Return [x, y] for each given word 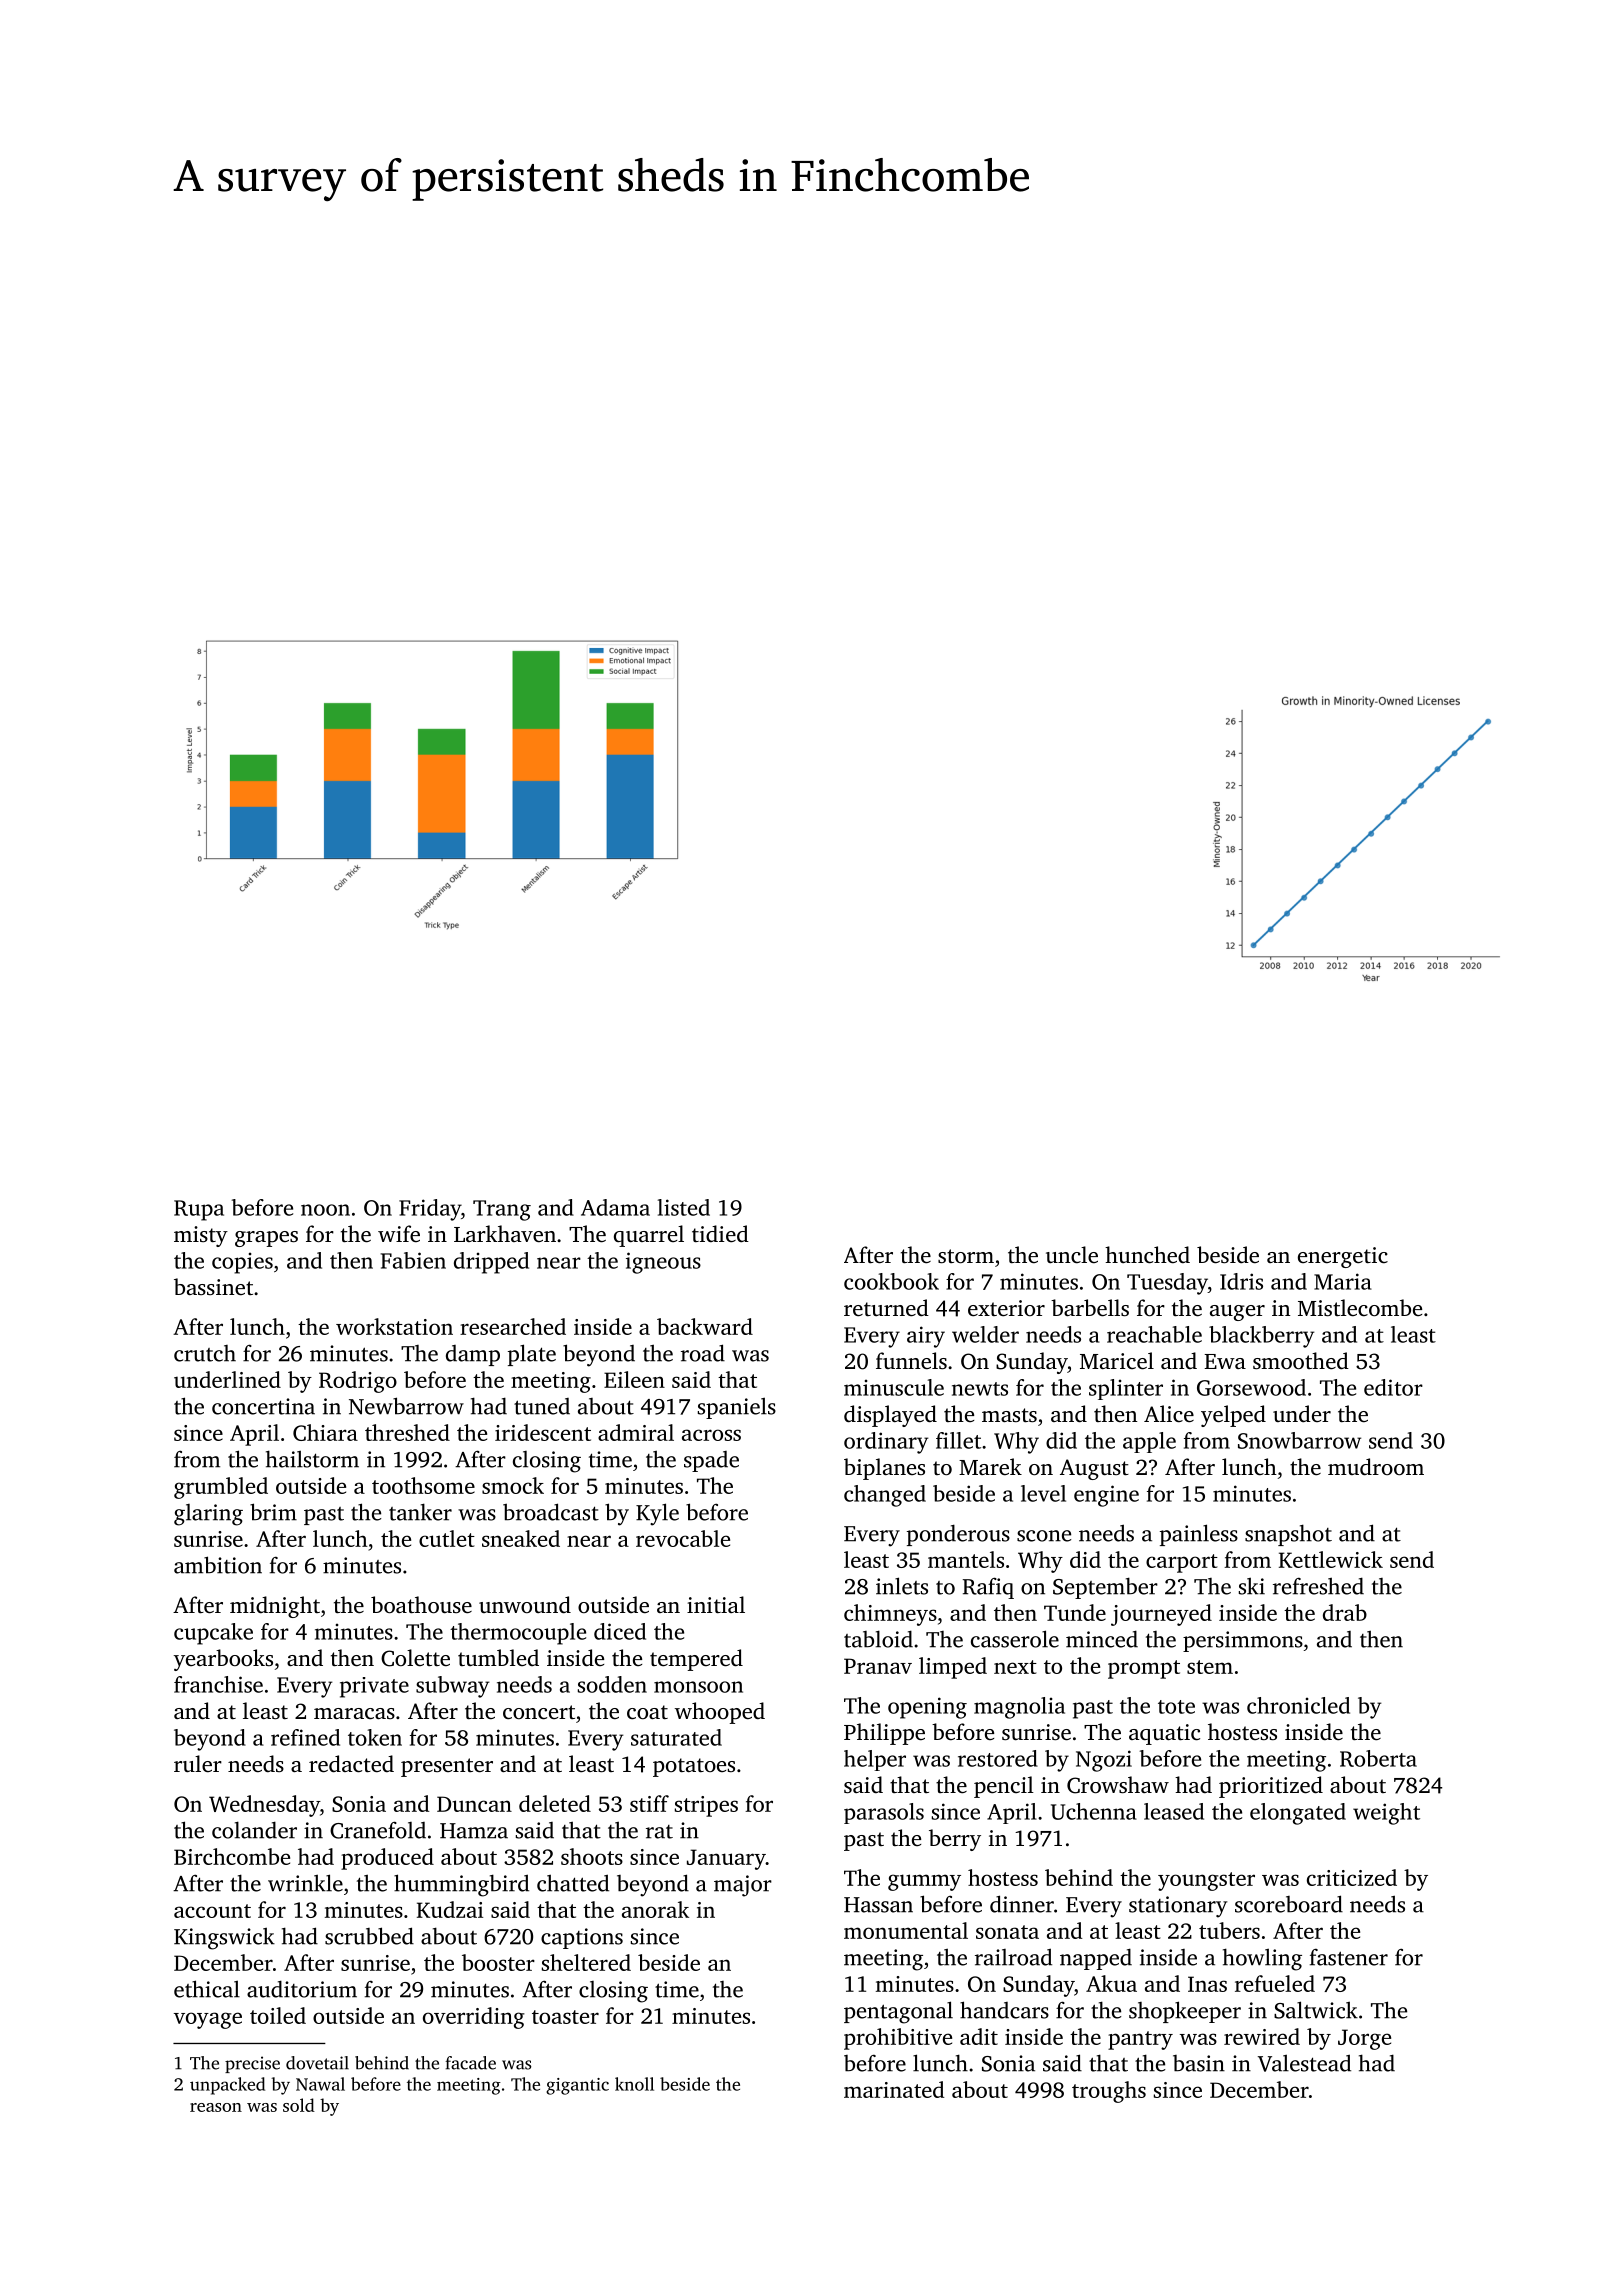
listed [684, 1207]
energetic [1343, 1257]
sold [299, 2105]
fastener [1349, 1957]
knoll [634, 2084]
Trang [502, 1210]
